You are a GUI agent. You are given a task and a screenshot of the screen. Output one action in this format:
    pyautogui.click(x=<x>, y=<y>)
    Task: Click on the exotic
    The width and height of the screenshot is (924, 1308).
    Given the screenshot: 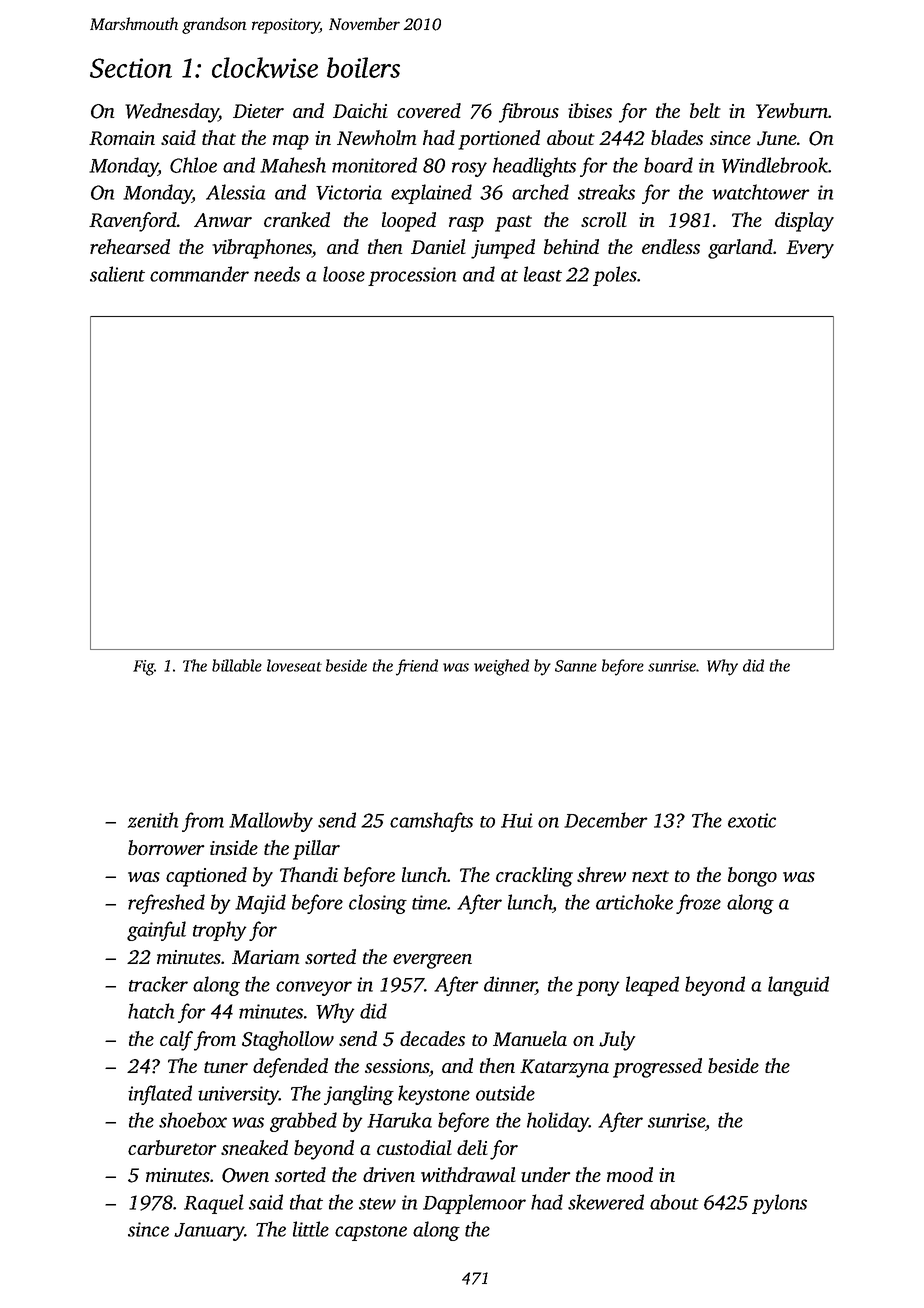 What is the action you would take?
    pyautogui.click(x=752, y=820)
